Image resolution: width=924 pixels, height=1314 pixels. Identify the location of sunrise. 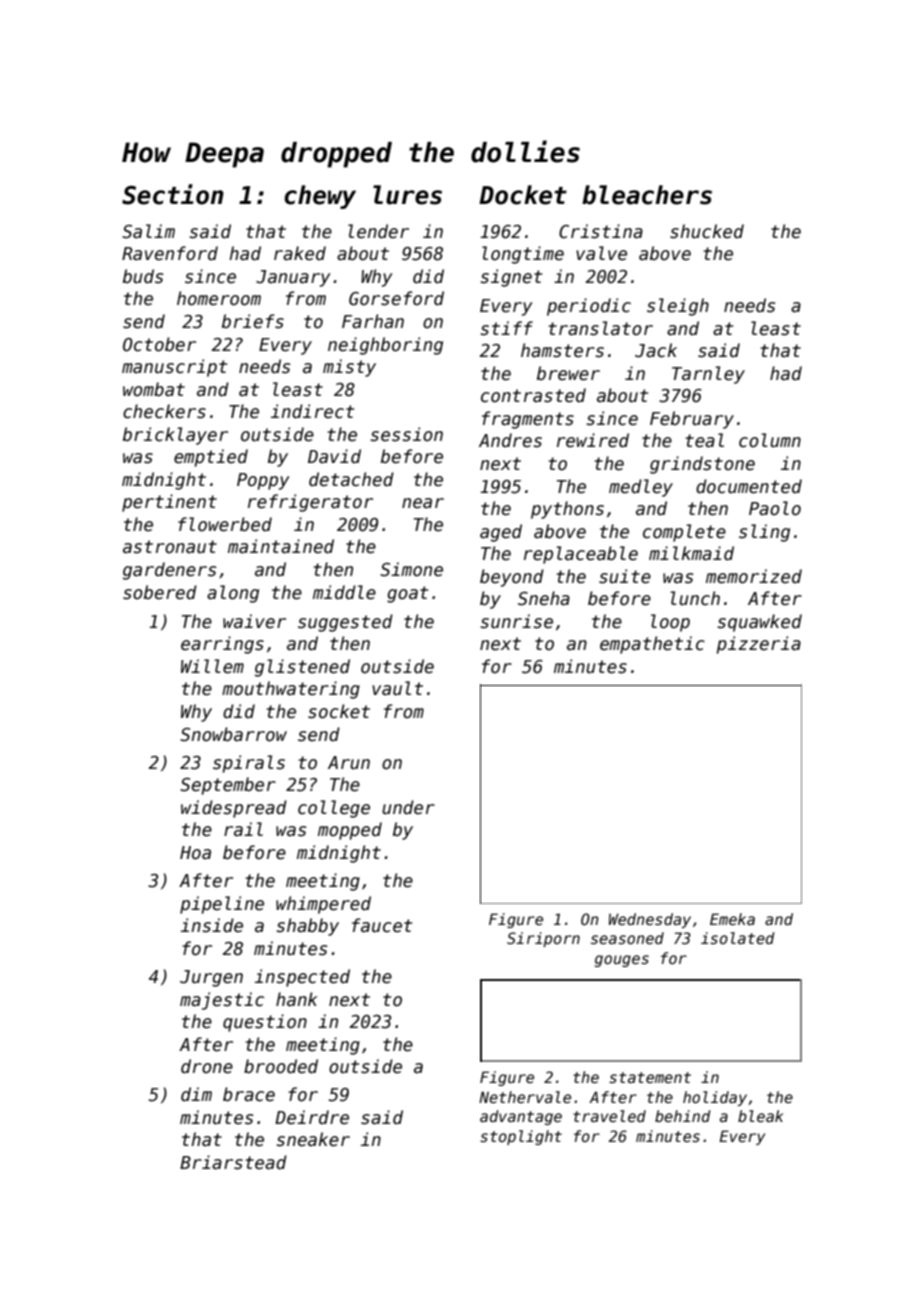
(516, 621).
